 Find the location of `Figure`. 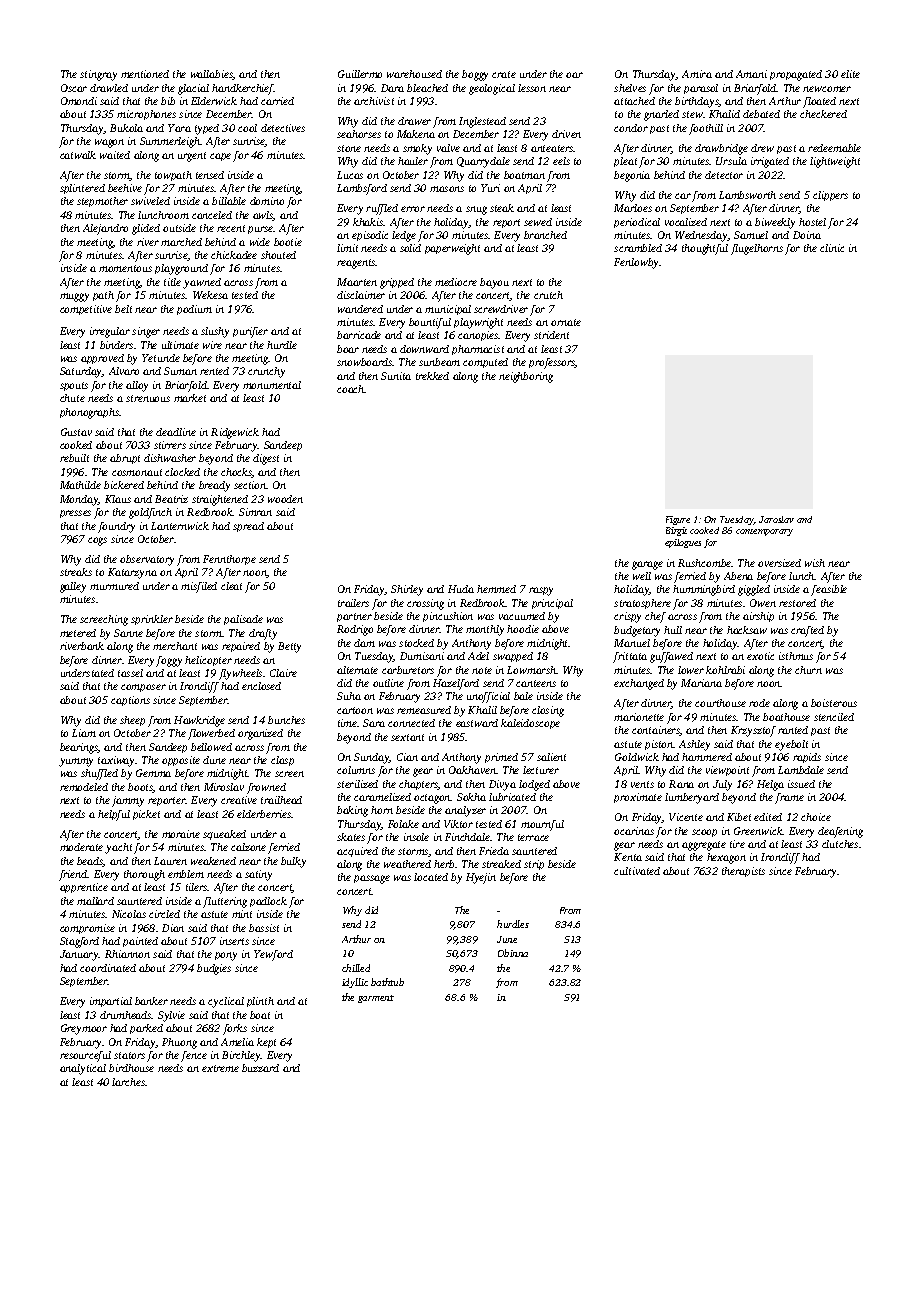

Figure is located at coordinates (678, 520).
